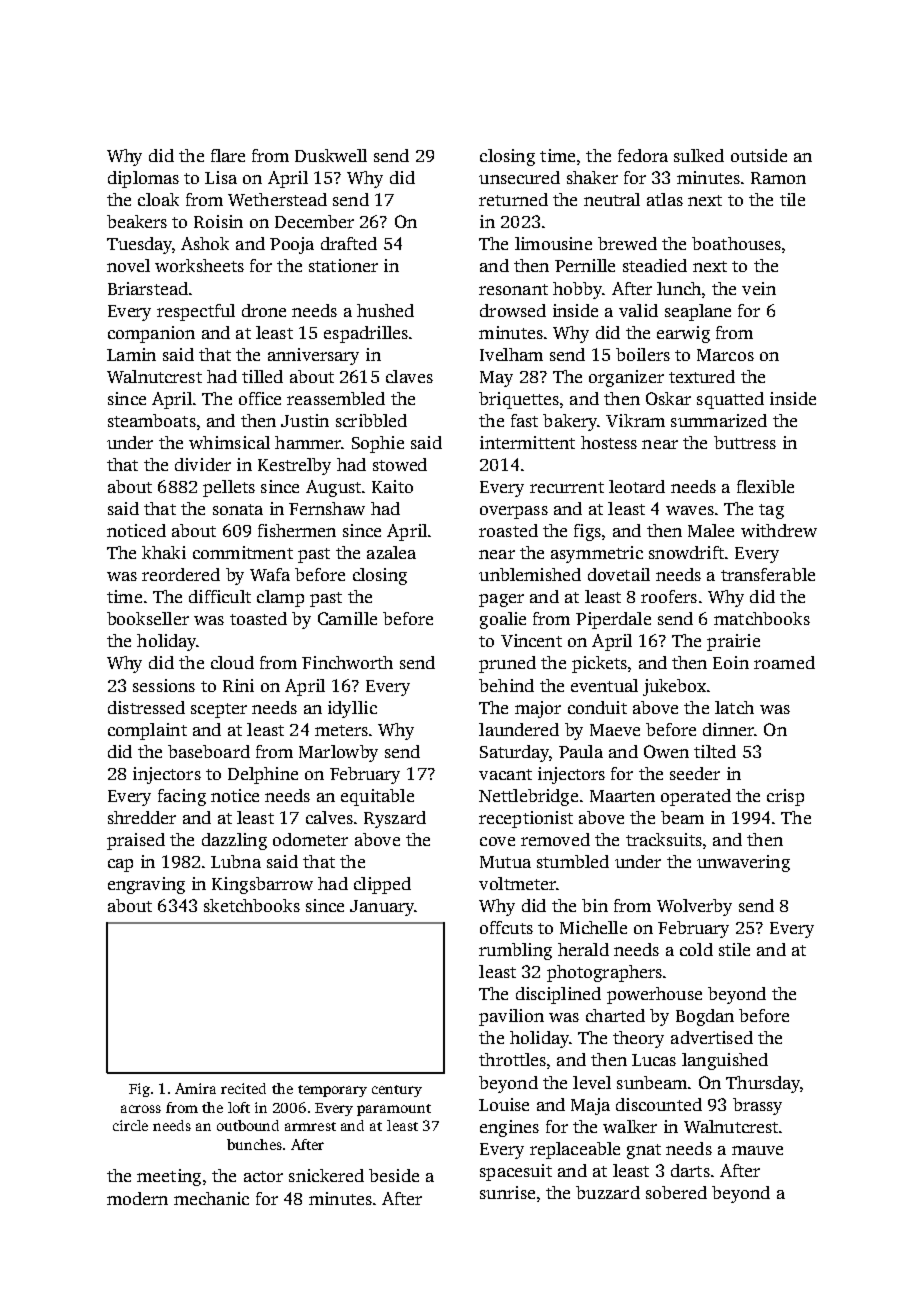  What do you see at coordinates (394, 1175) in the document?
I see `beside` at bounding box center [394, 1175].
